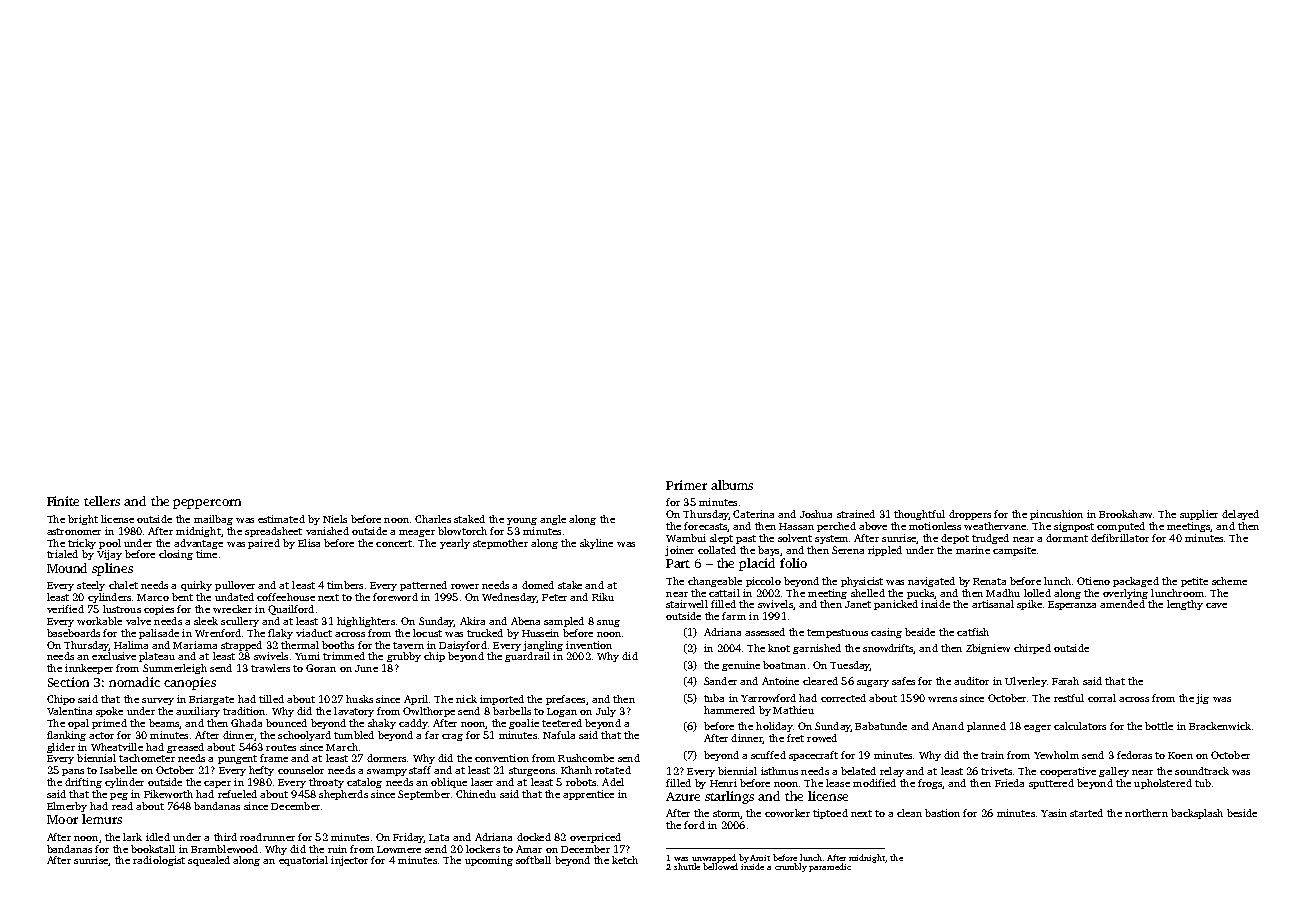 The image size is (1308, 924). Describe the element at coordinates (500, 544) in the screenshot. I see `stepmother` at that location.
